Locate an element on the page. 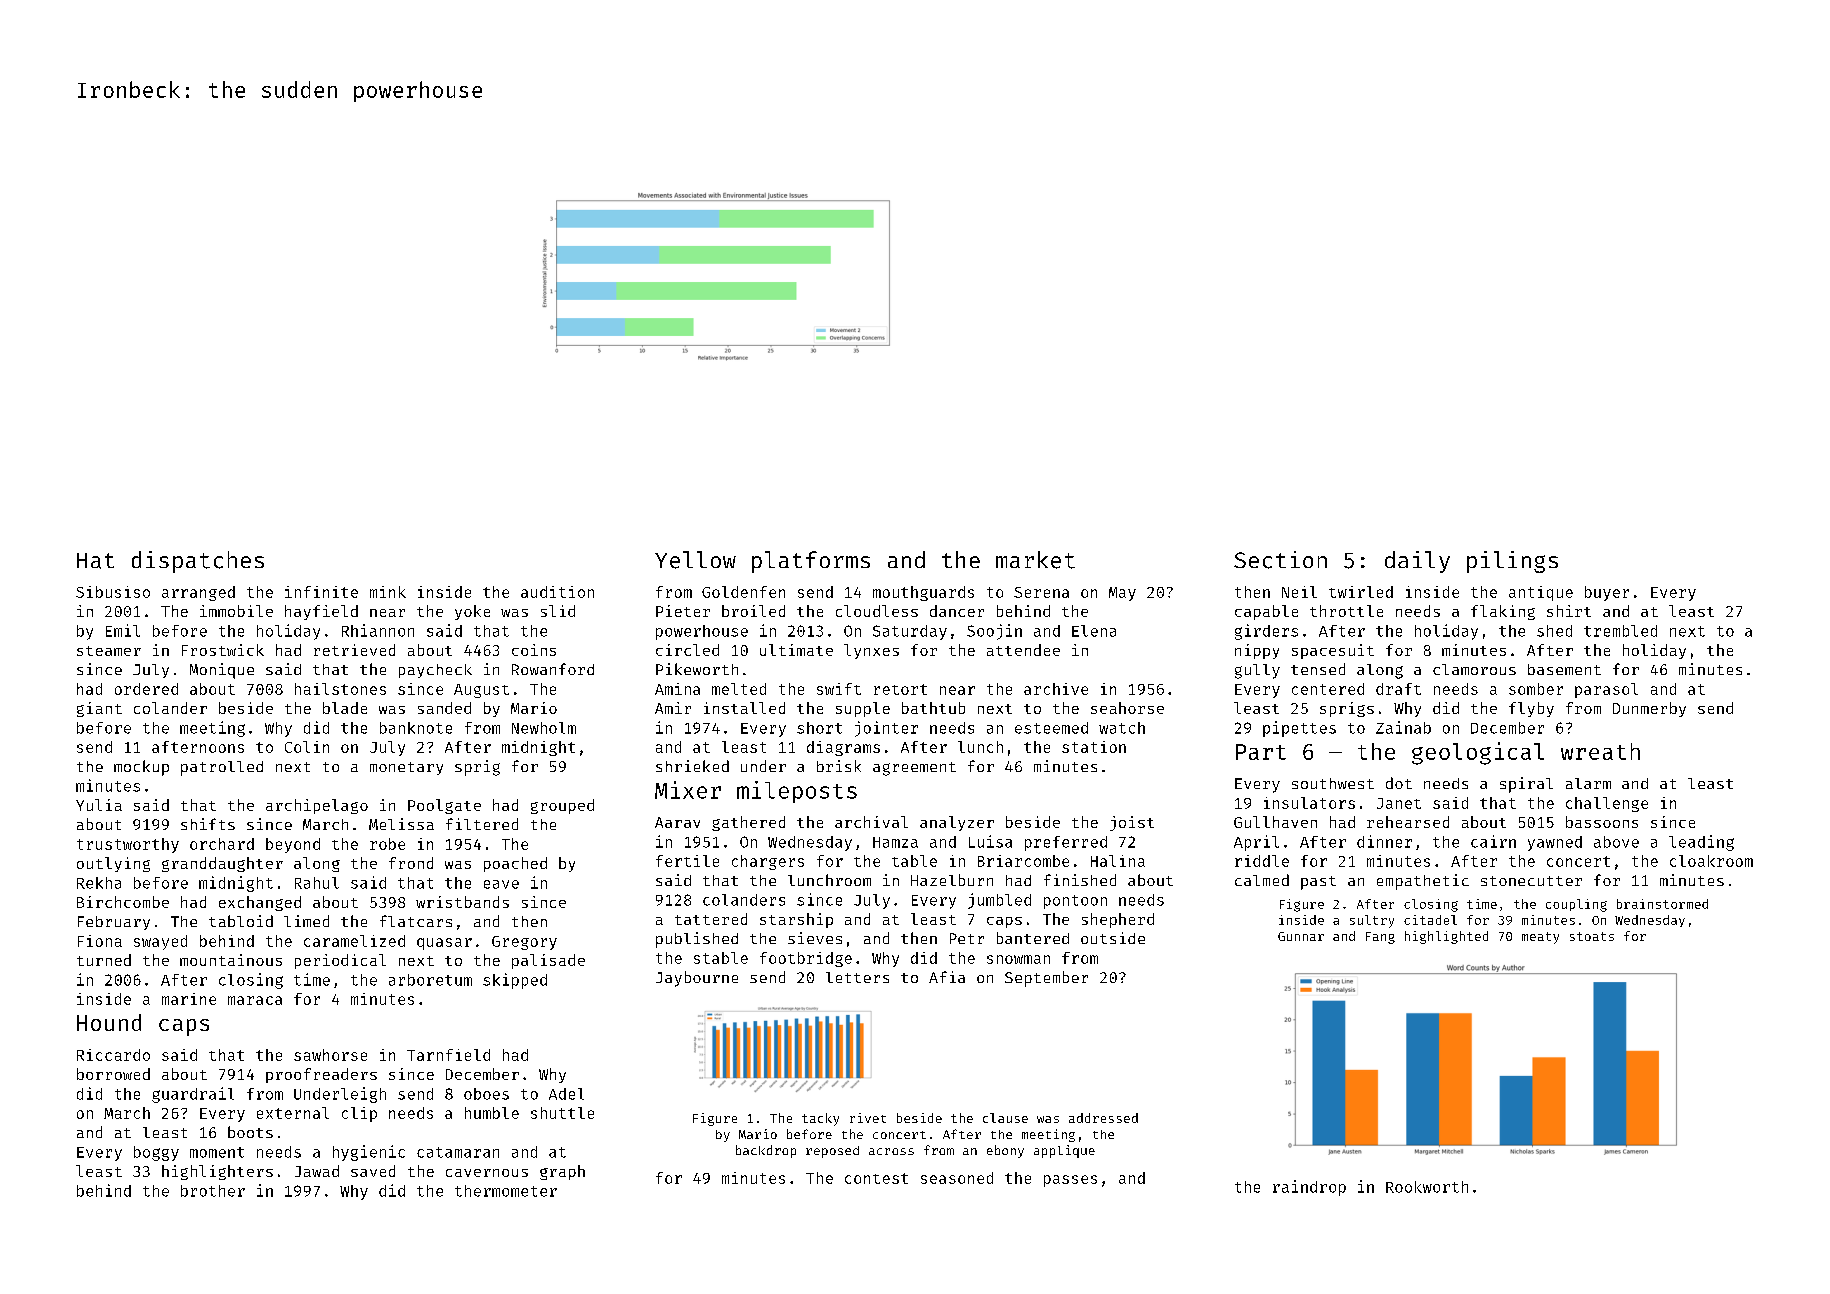  Yulia is located at coordinates (99, 805).
